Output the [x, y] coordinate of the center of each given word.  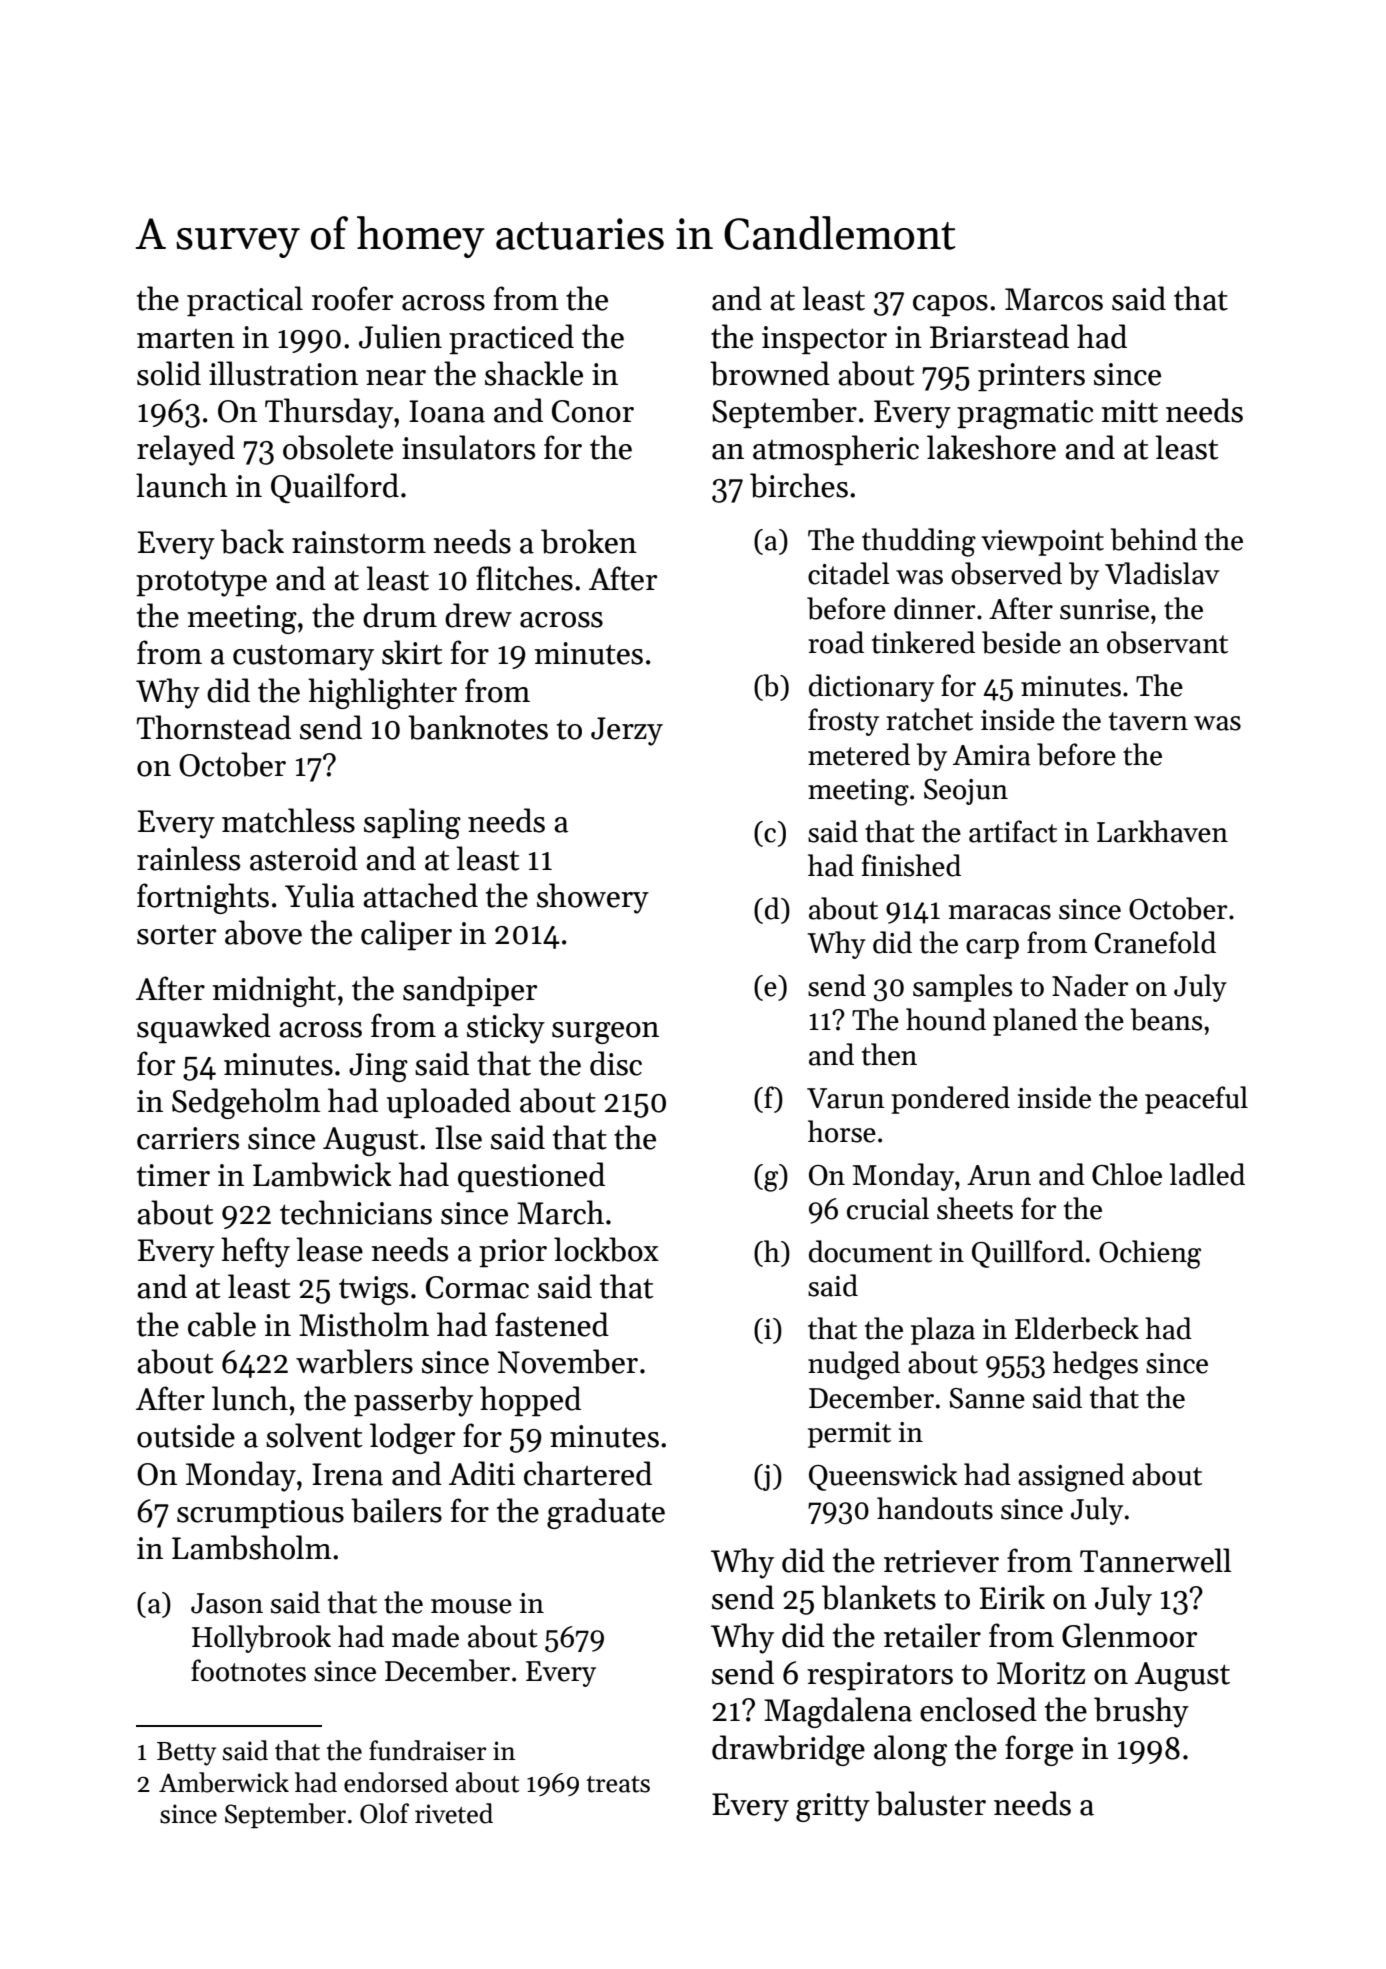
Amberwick [224, 1782]
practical [245, 301]
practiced [511, 339]
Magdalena [838, 1712]
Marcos [1054, 299]
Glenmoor [1129, 1635]
